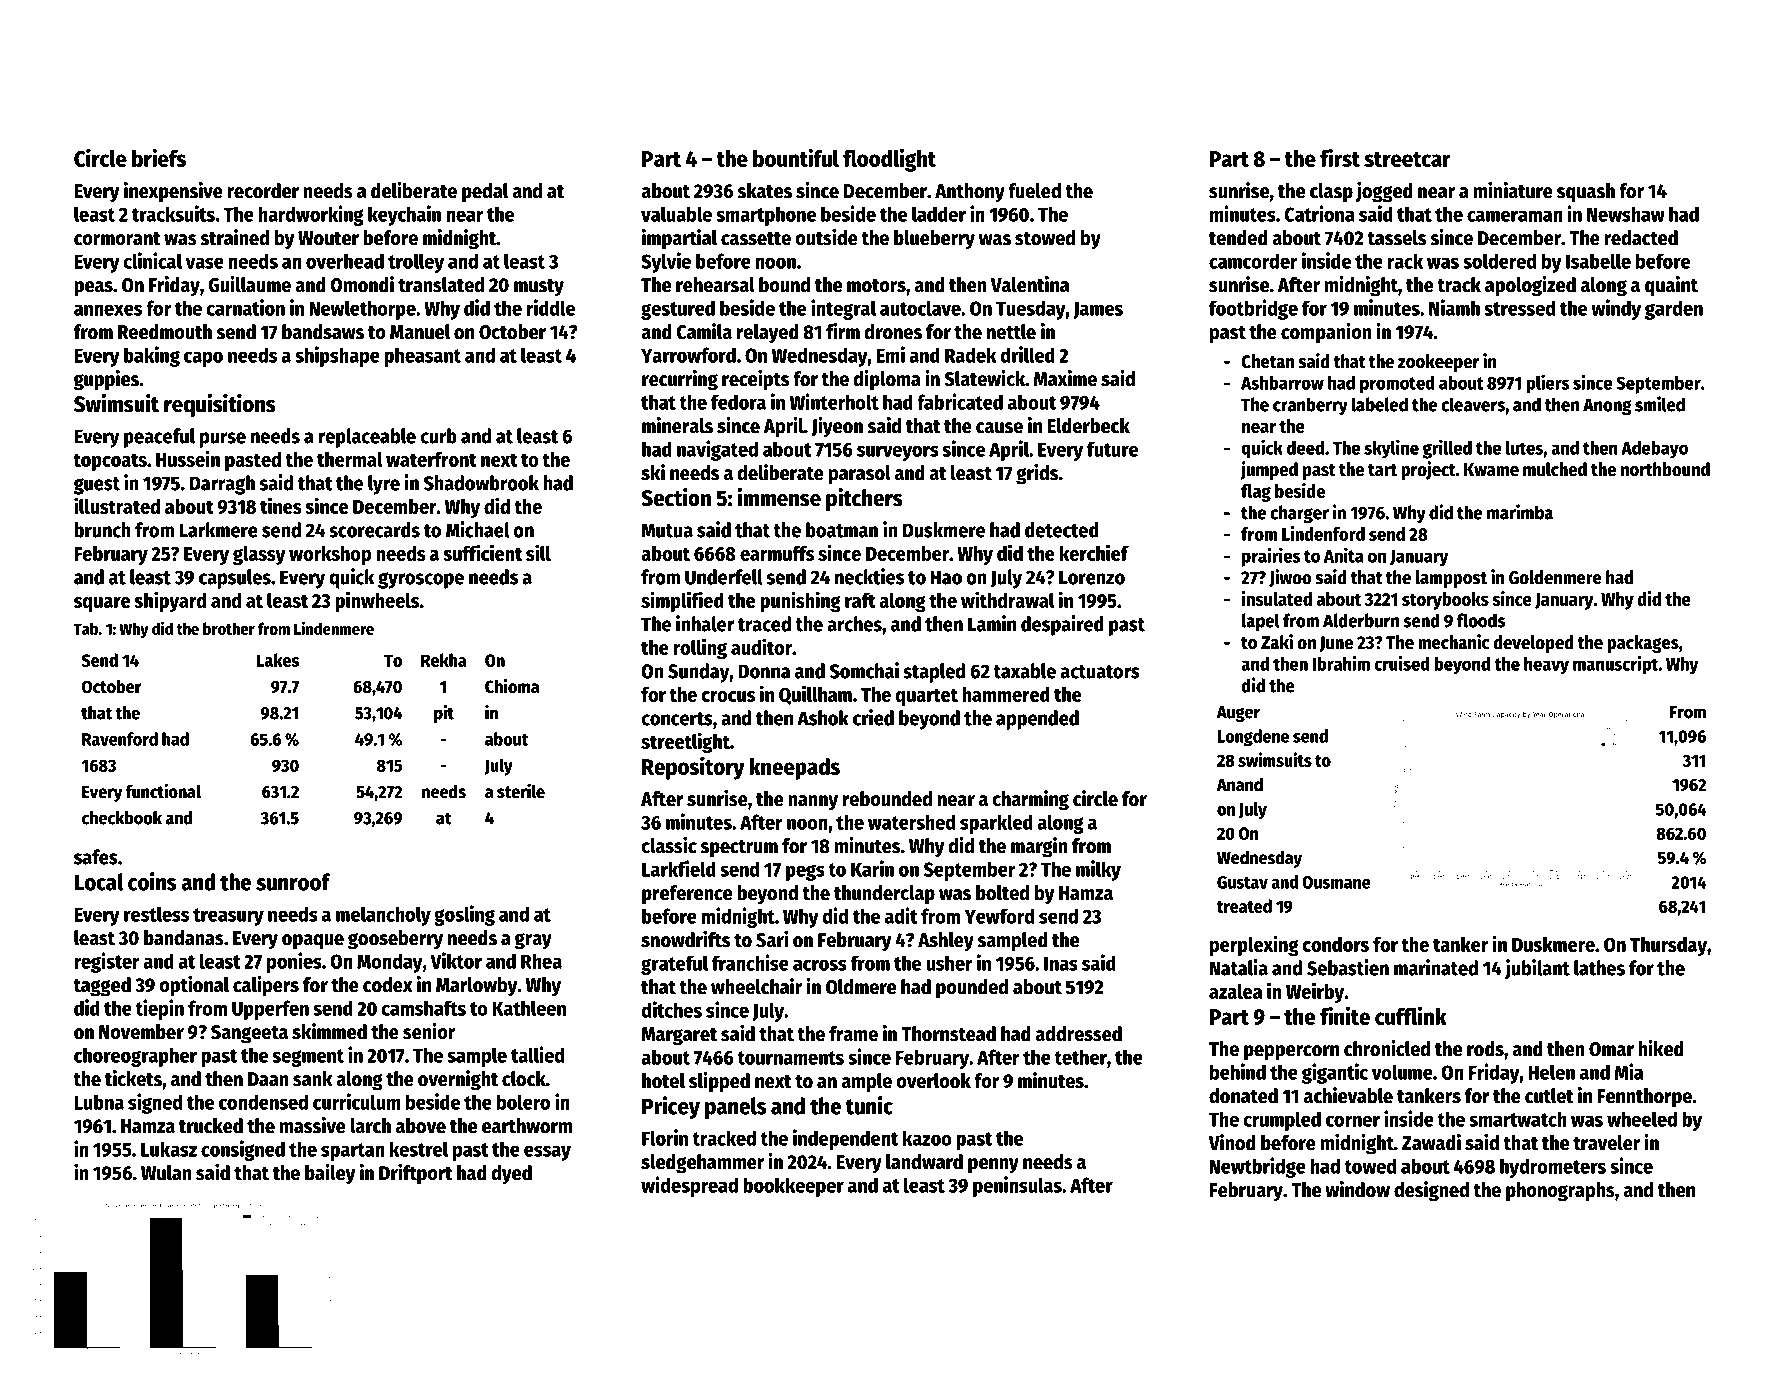  What do you see at coordinates (166, 1173) in the document?
I see `Wulan` at bounding box center [166, 1173].
